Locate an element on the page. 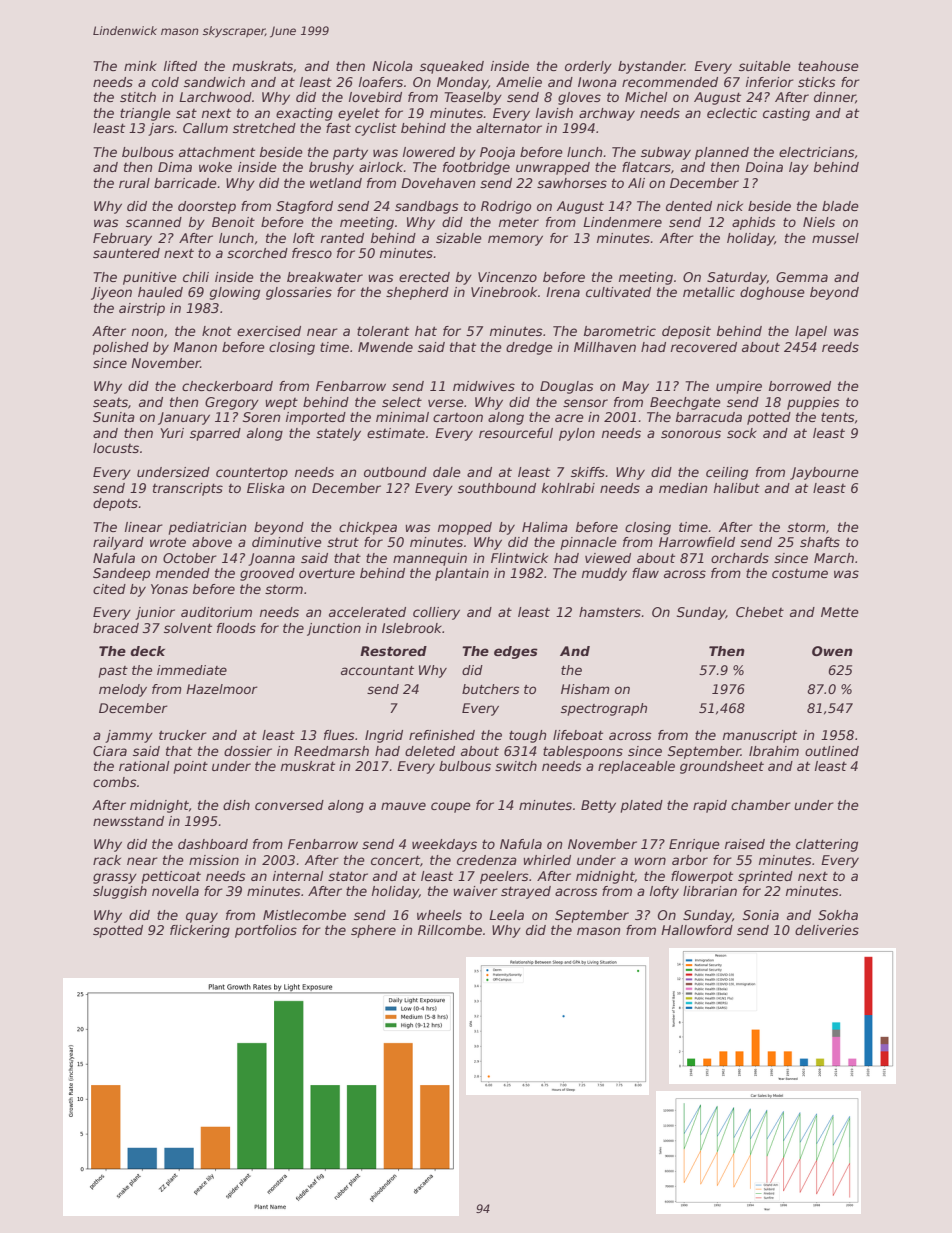 The height and width of the document is (1233, 952). combs is located at coordinates (115, 782).
